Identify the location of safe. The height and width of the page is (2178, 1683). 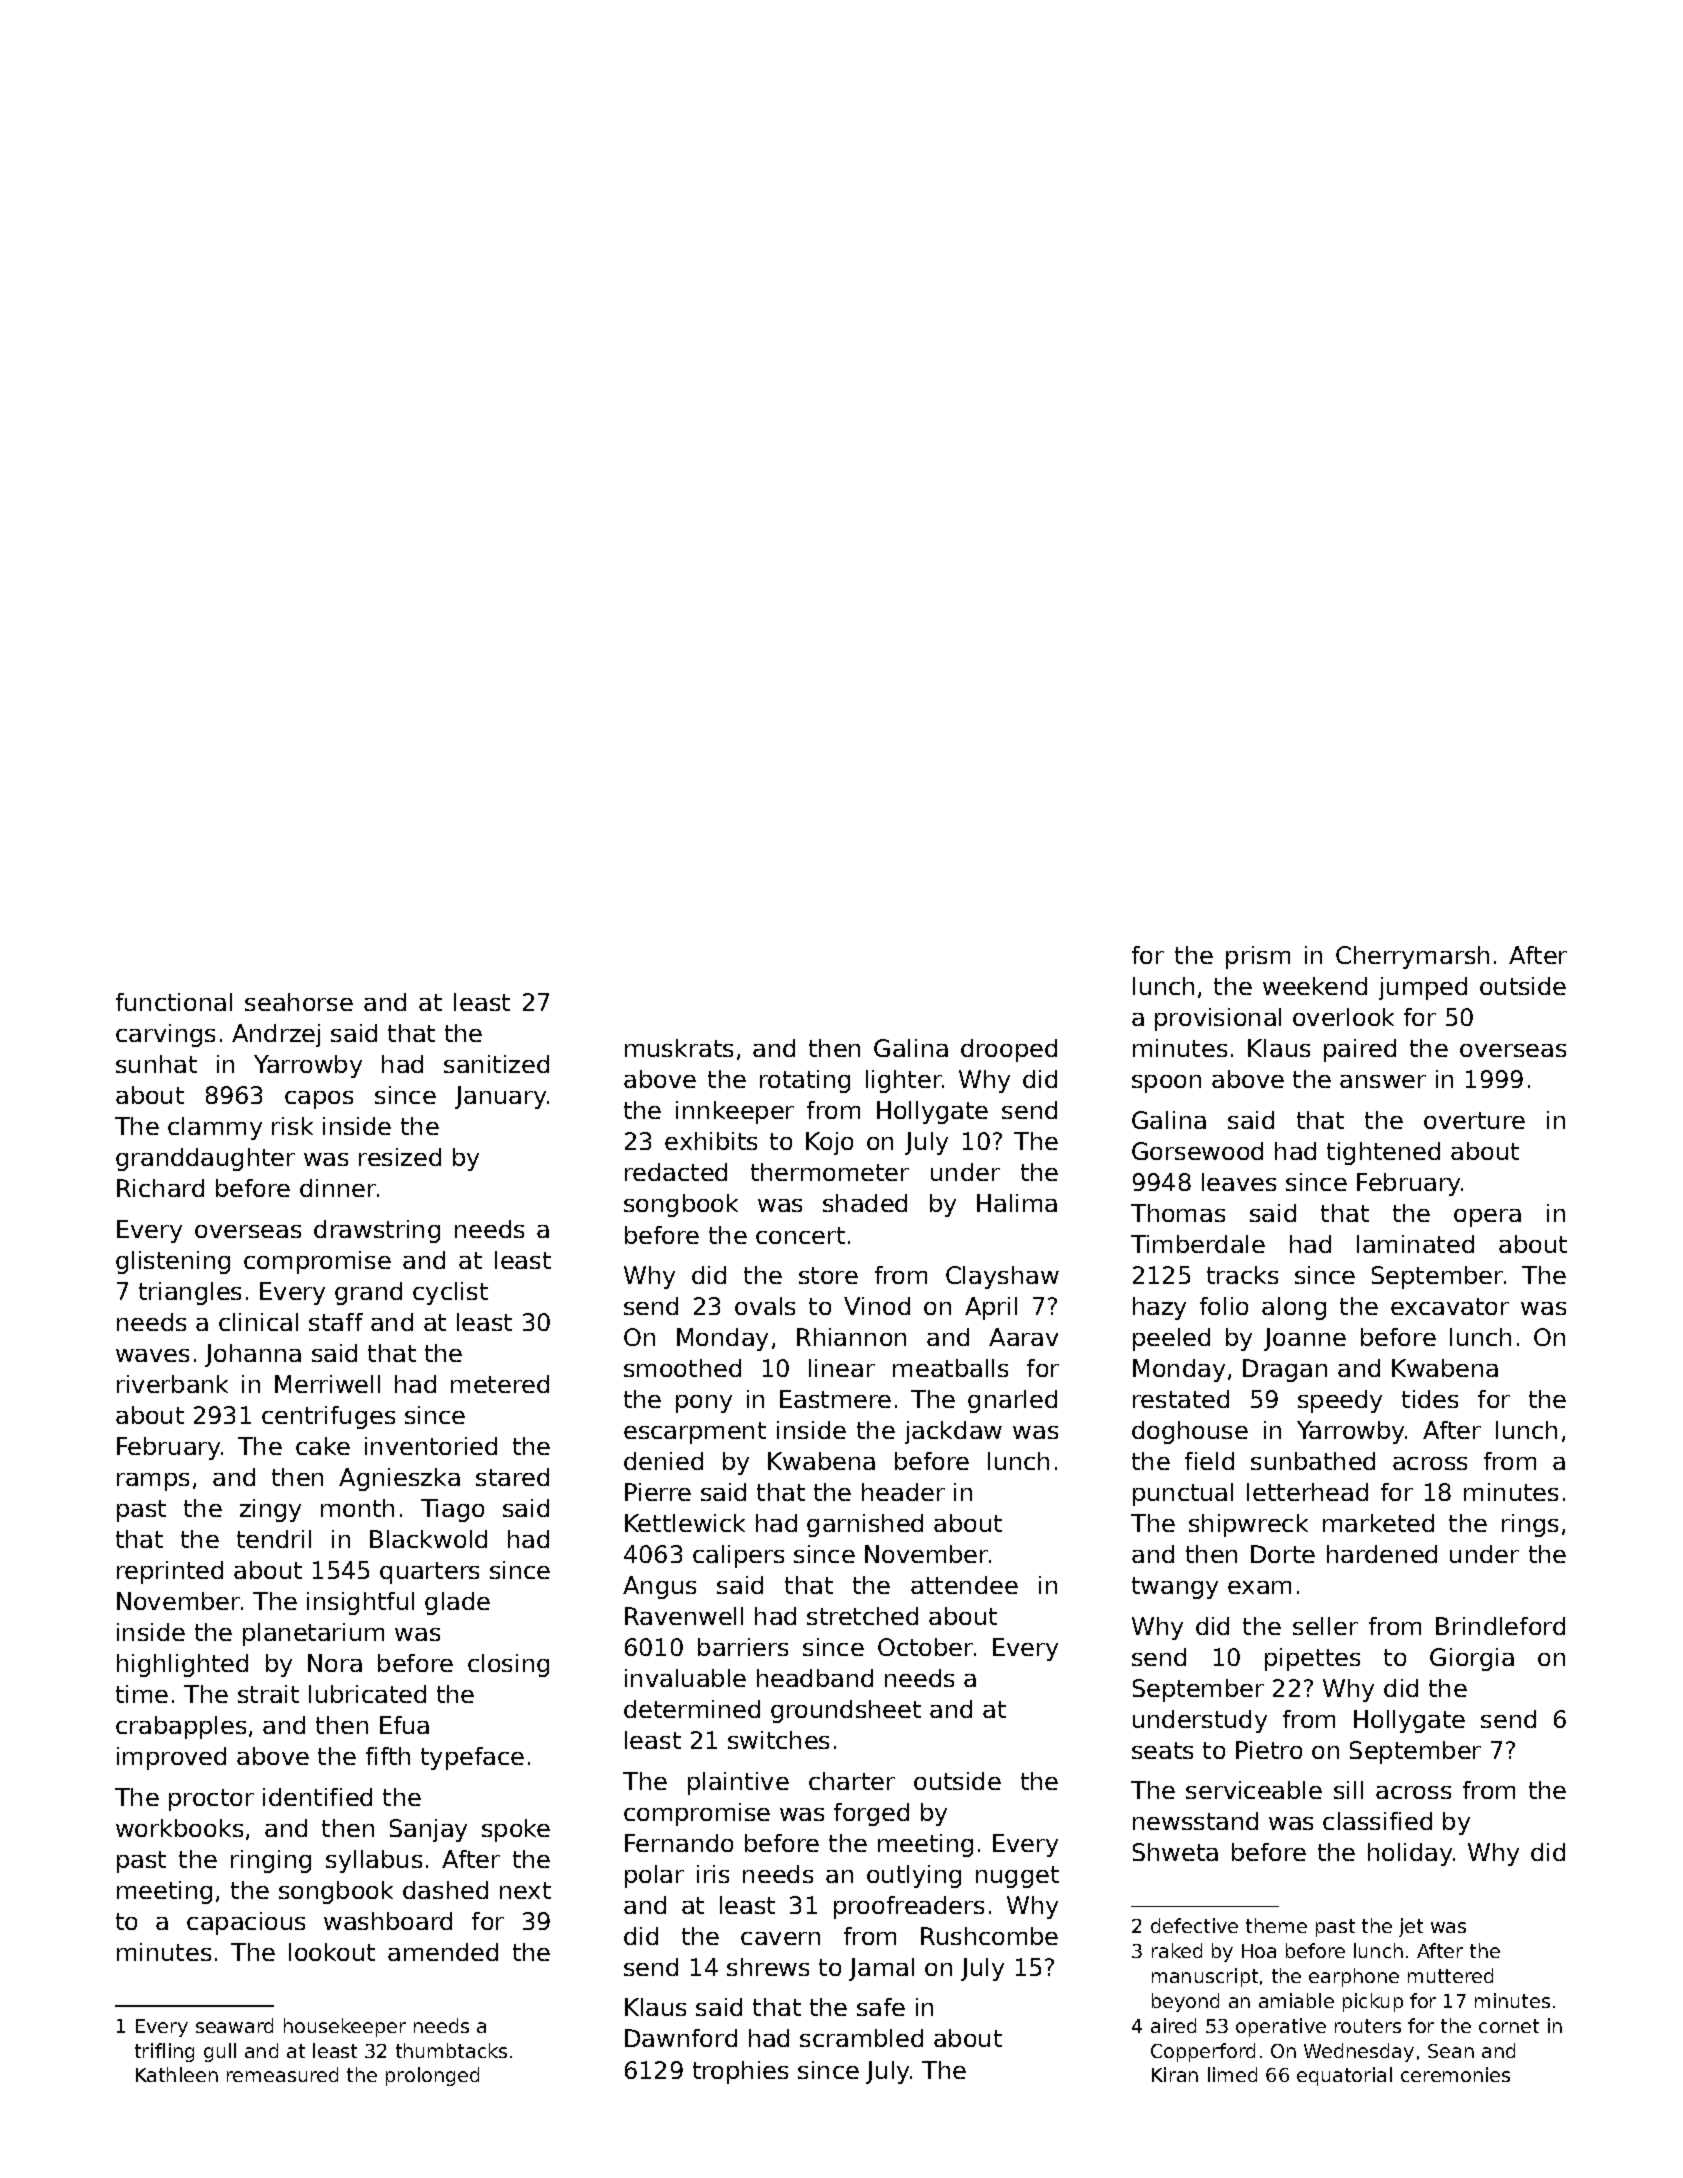
(881, 2007).
